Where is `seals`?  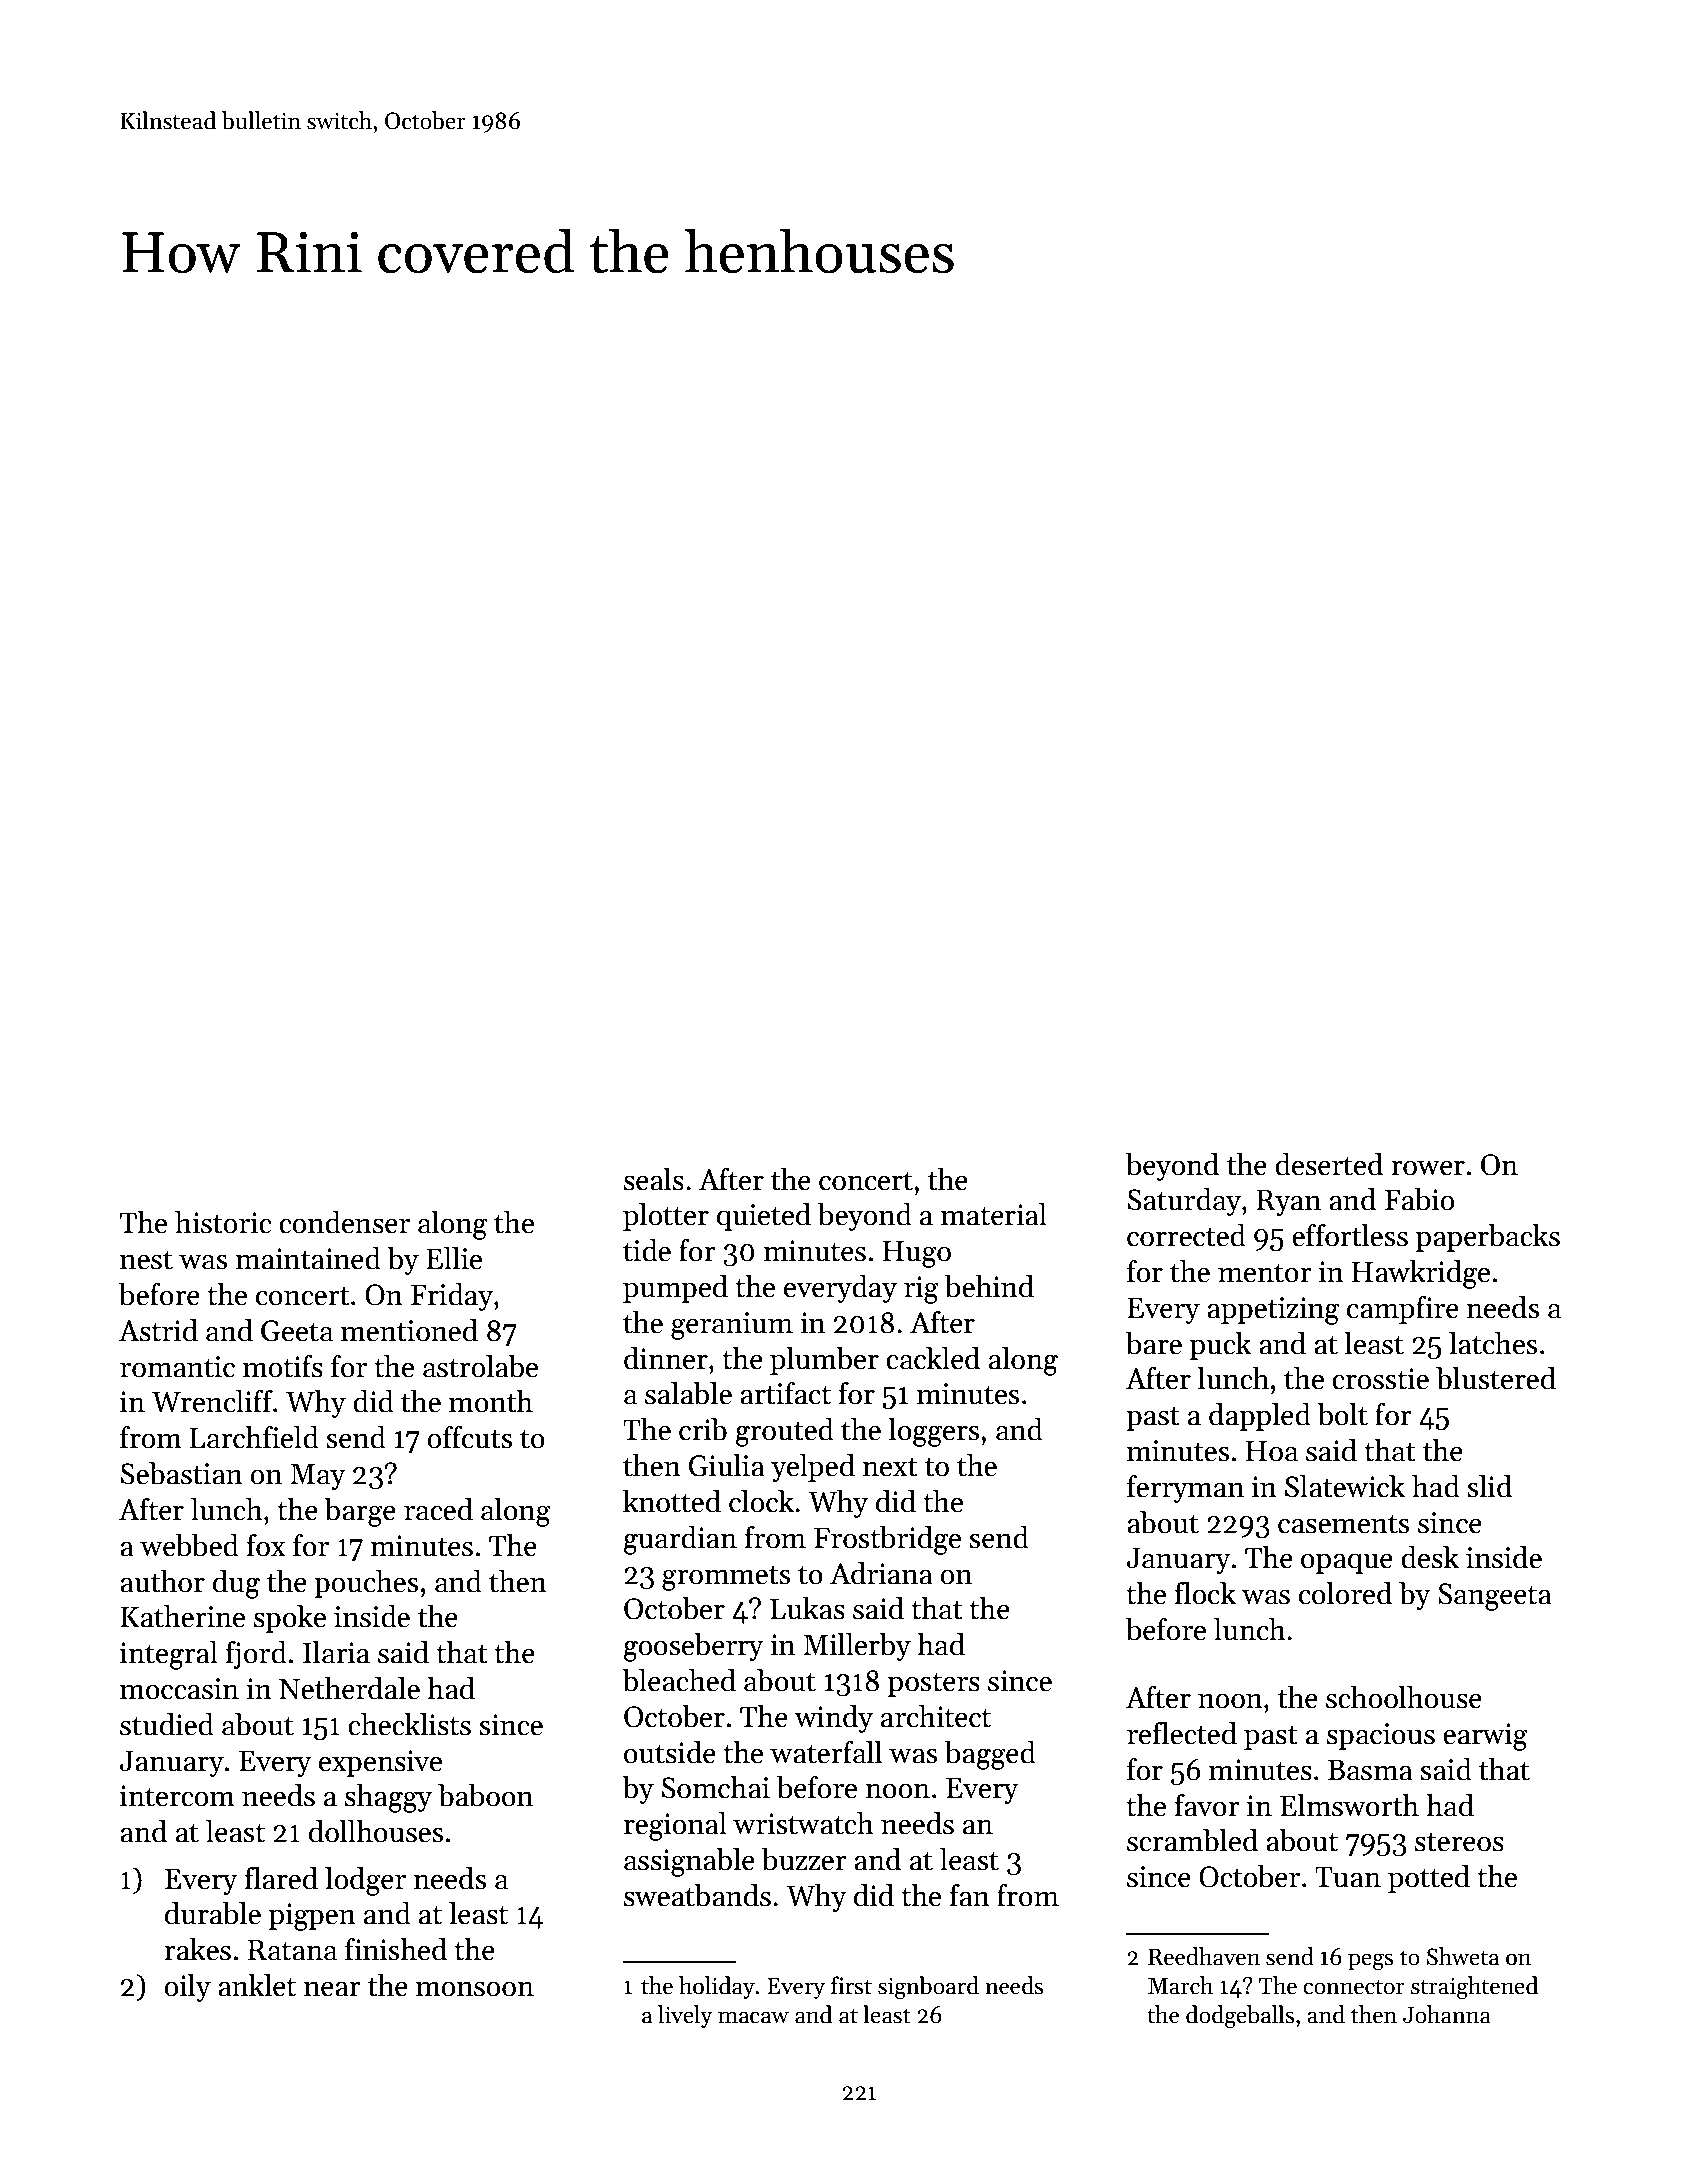 seals is located at coordinates (654, 1179).
